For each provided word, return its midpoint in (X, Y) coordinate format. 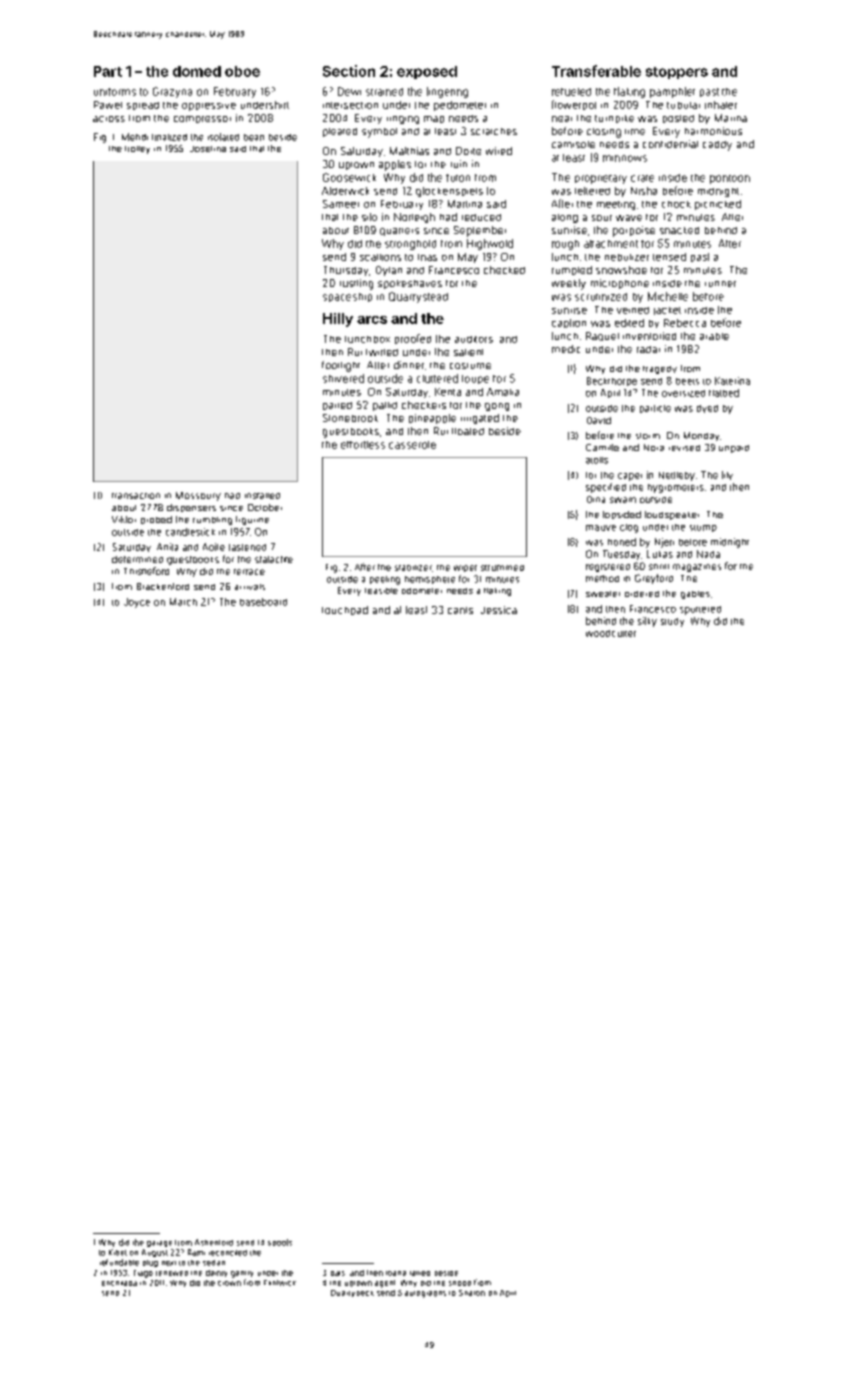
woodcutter (611, 633)
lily (727, 475)
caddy (717, 146)
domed (197, 71)
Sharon (472, 1293)
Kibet (118, 1252)
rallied (420, 1273)
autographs (425, 1294)
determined (137, 559)
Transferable (596, 71)
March (183, 602)
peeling (385, 580)
